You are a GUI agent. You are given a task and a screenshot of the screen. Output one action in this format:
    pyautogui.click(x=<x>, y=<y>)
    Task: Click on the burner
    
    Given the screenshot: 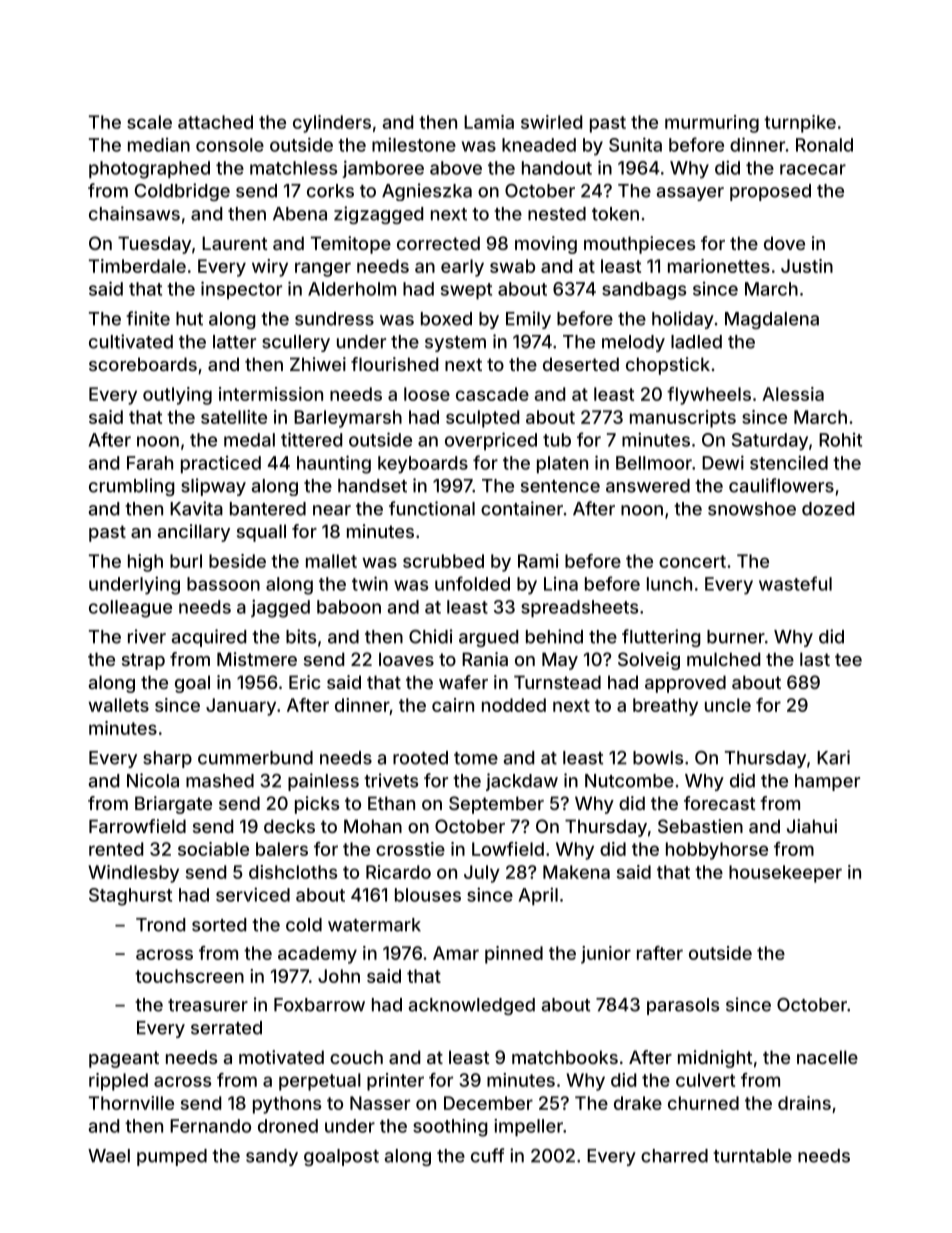 What is the action you would take?
    pyautogui.click(x=736, y=637)
